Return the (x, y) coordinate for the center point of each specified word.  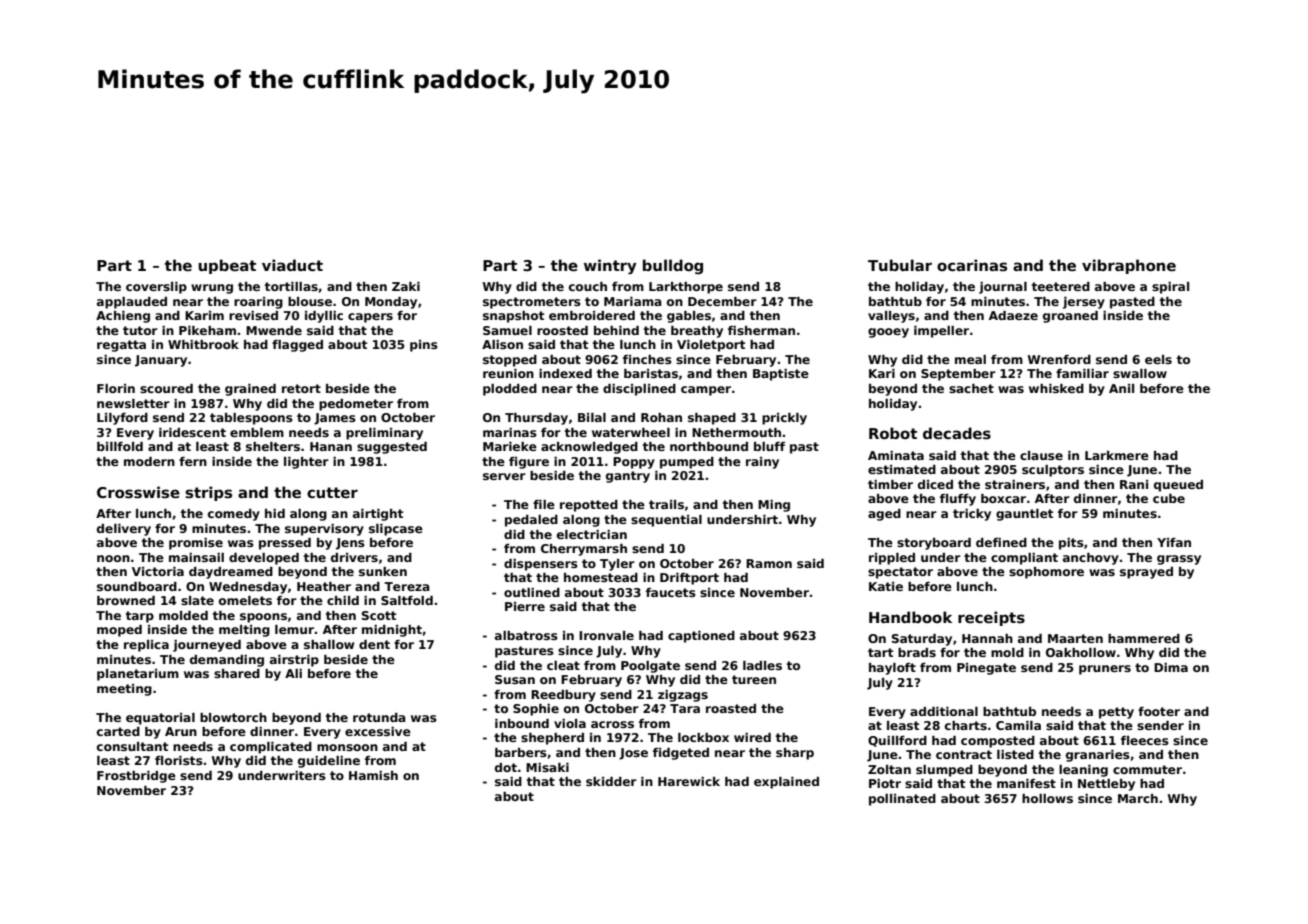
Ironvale (606, 635)
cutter (332, 492)
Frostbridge (136, 777)
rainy (762, 463)
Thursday (536, 419)
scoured (166, 388)
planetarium (138, 675)
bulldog (673, 266)
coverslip (156, 288)
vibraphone (1129, 266)
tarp (140, 617)
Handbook (910, 617)
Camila (1018, 725)
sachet (971, 388)
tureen (754, 679)
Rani (1134, 484)
